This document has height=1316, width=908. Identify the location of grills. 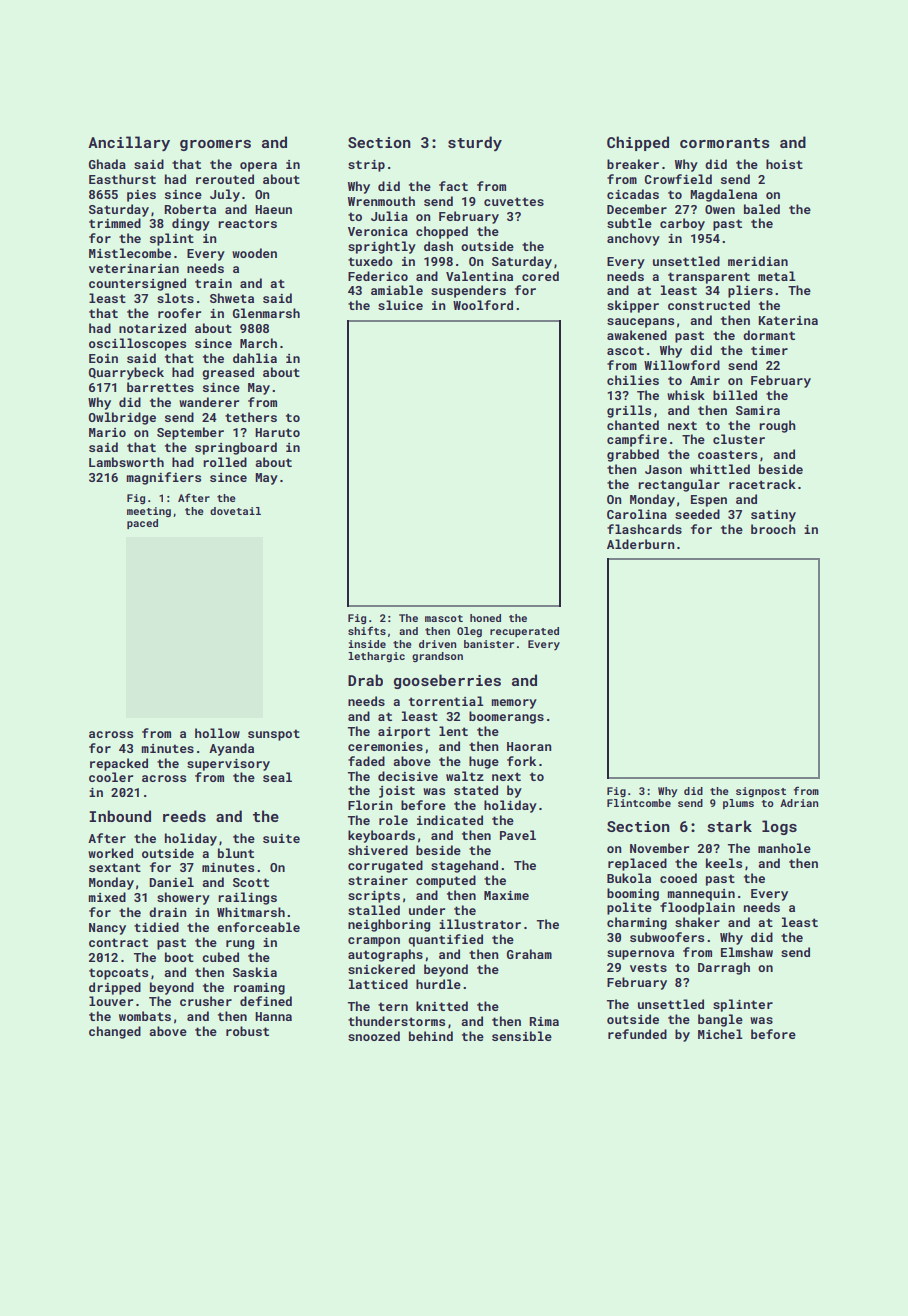
(629, 411).
